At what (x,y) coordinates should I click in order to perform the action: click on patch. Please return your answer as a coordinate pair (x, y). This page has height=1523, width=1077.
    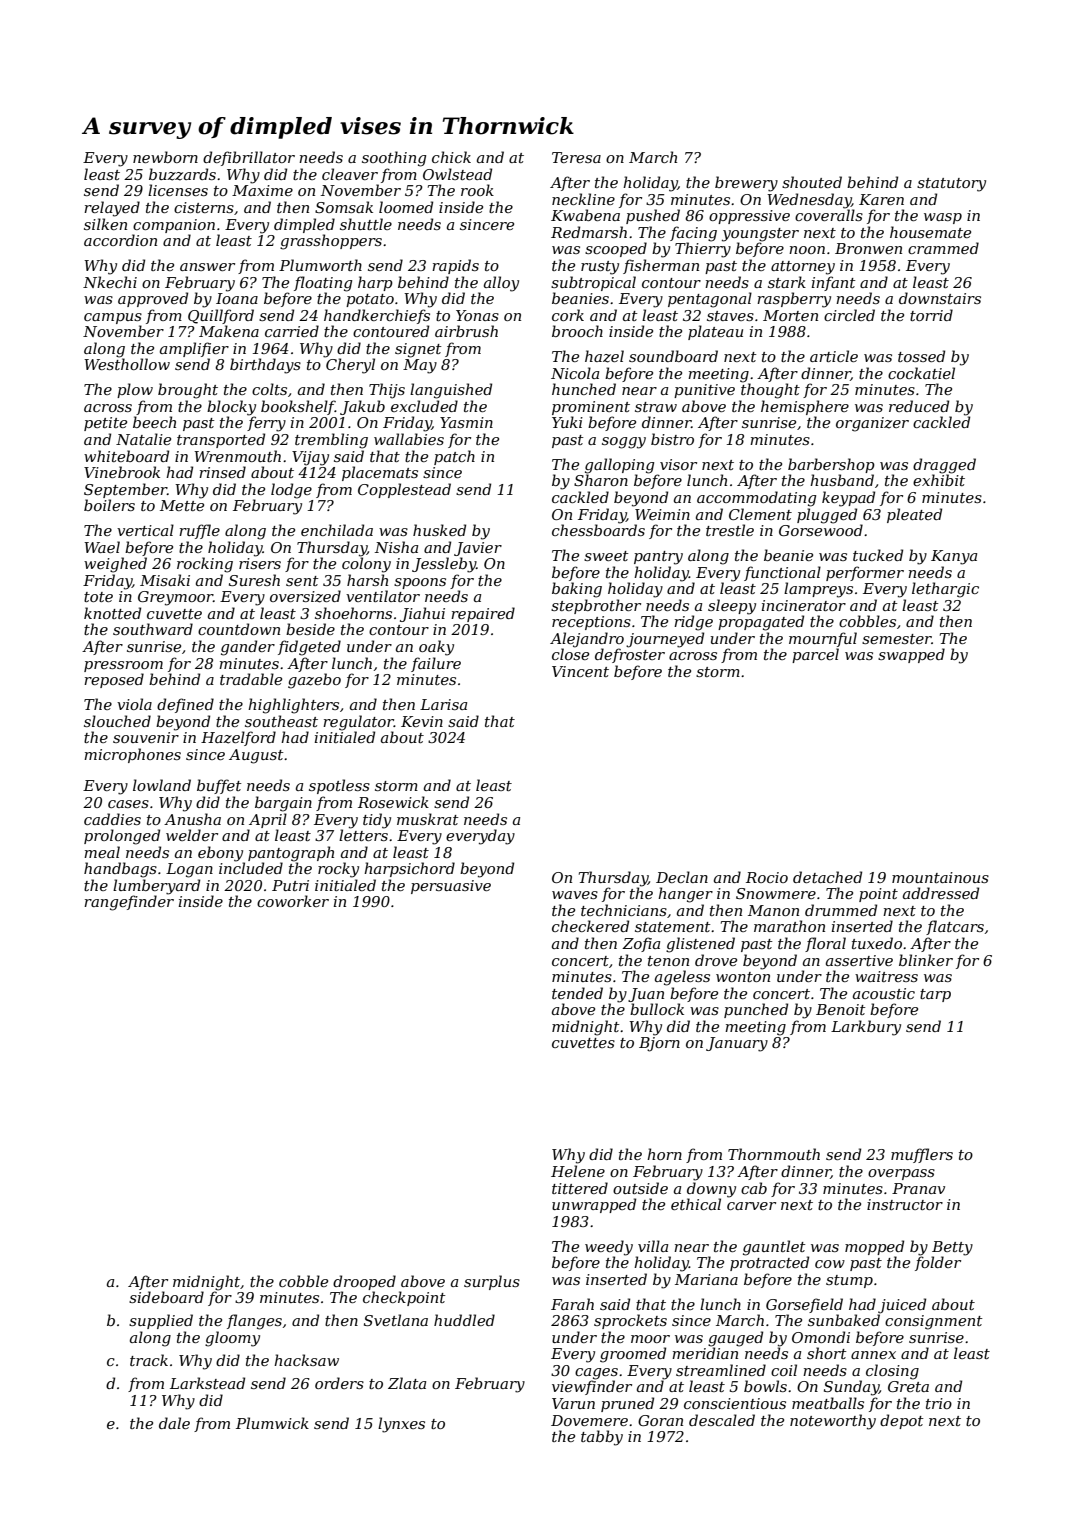
    Looking at the image, I should click on (454, 457).
